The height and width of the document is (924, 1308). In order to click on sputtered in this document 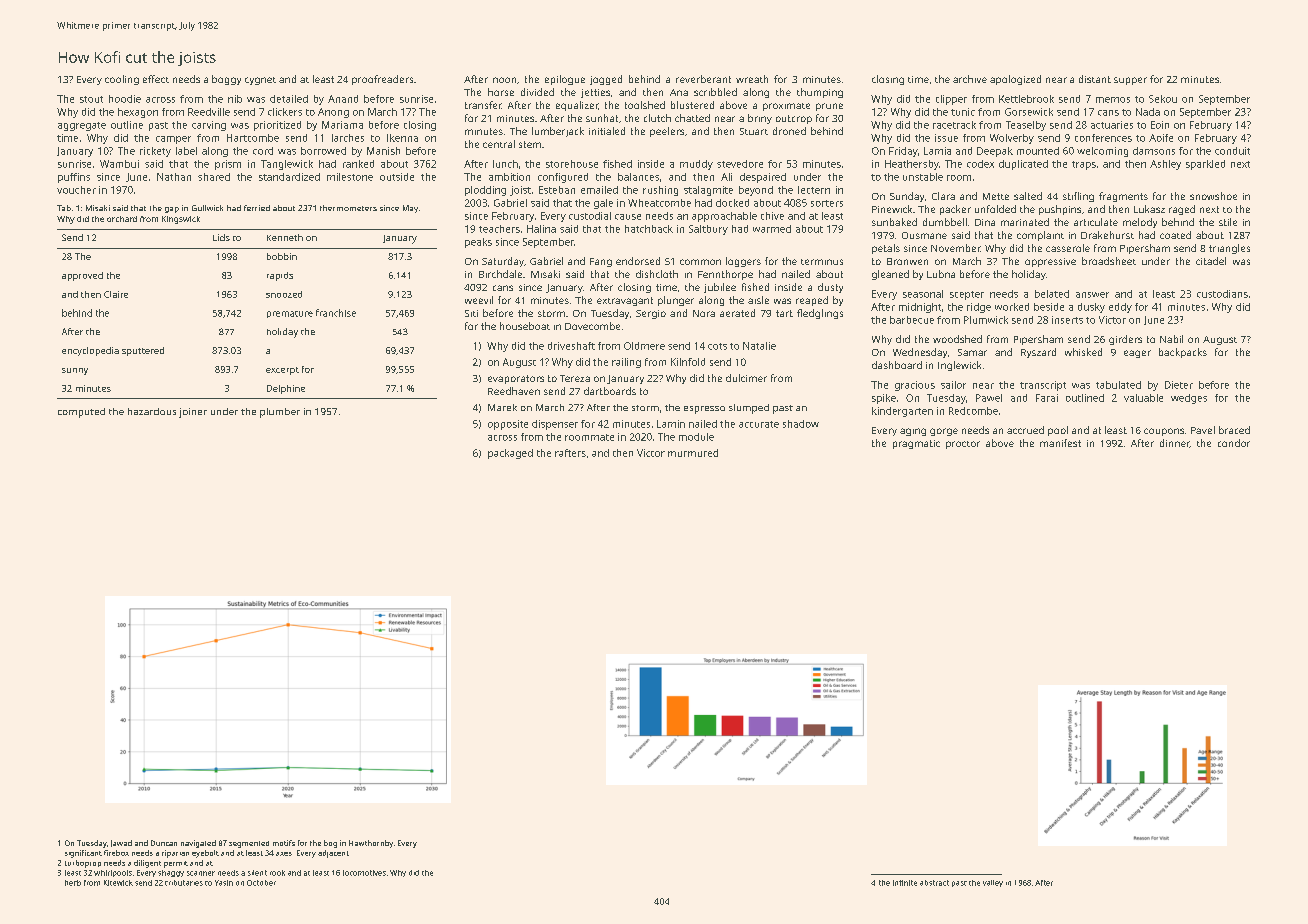, I will do `click(143, 351)`.
